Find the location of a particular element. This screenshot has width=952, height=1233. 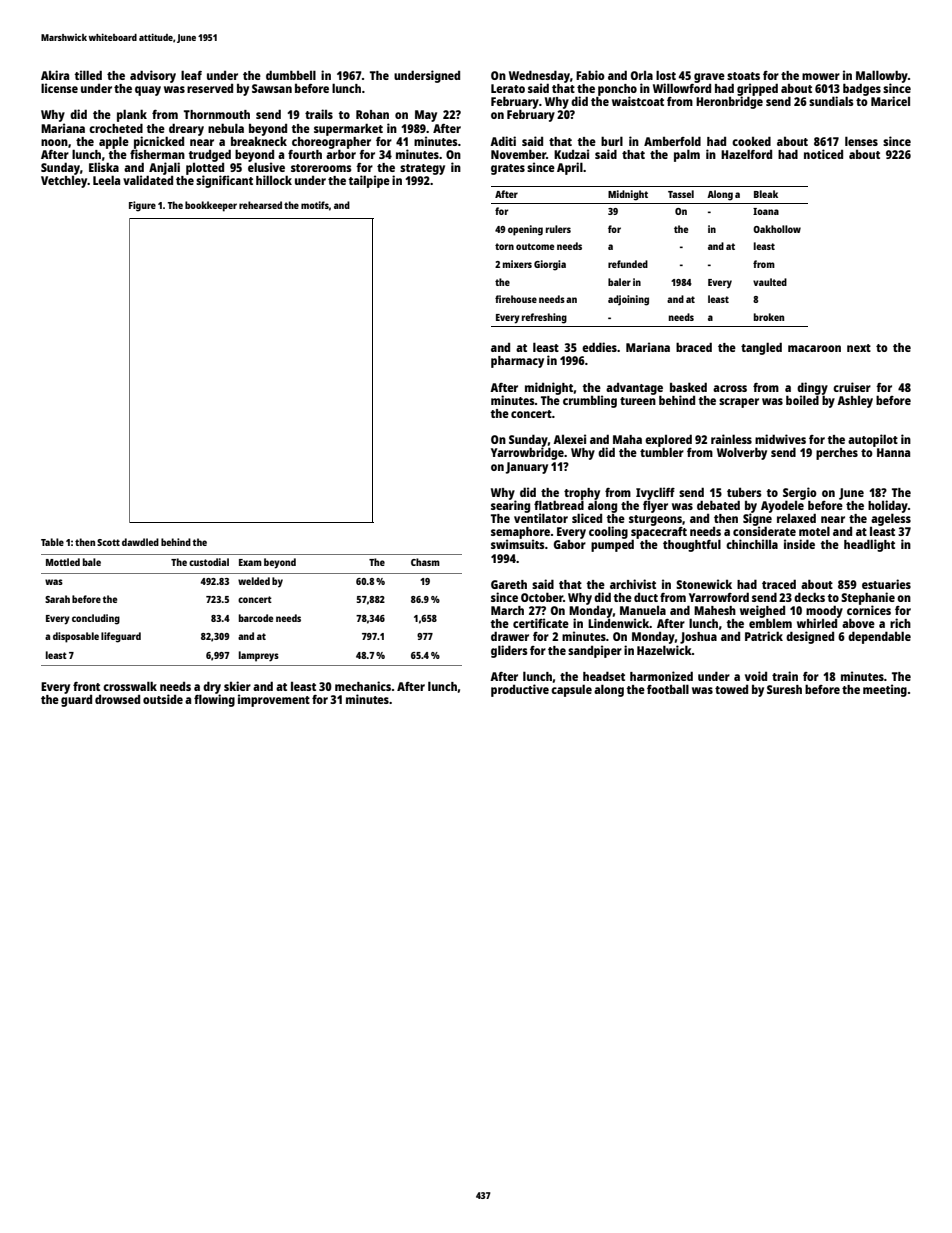

license is located at coordinates (59, 88).
